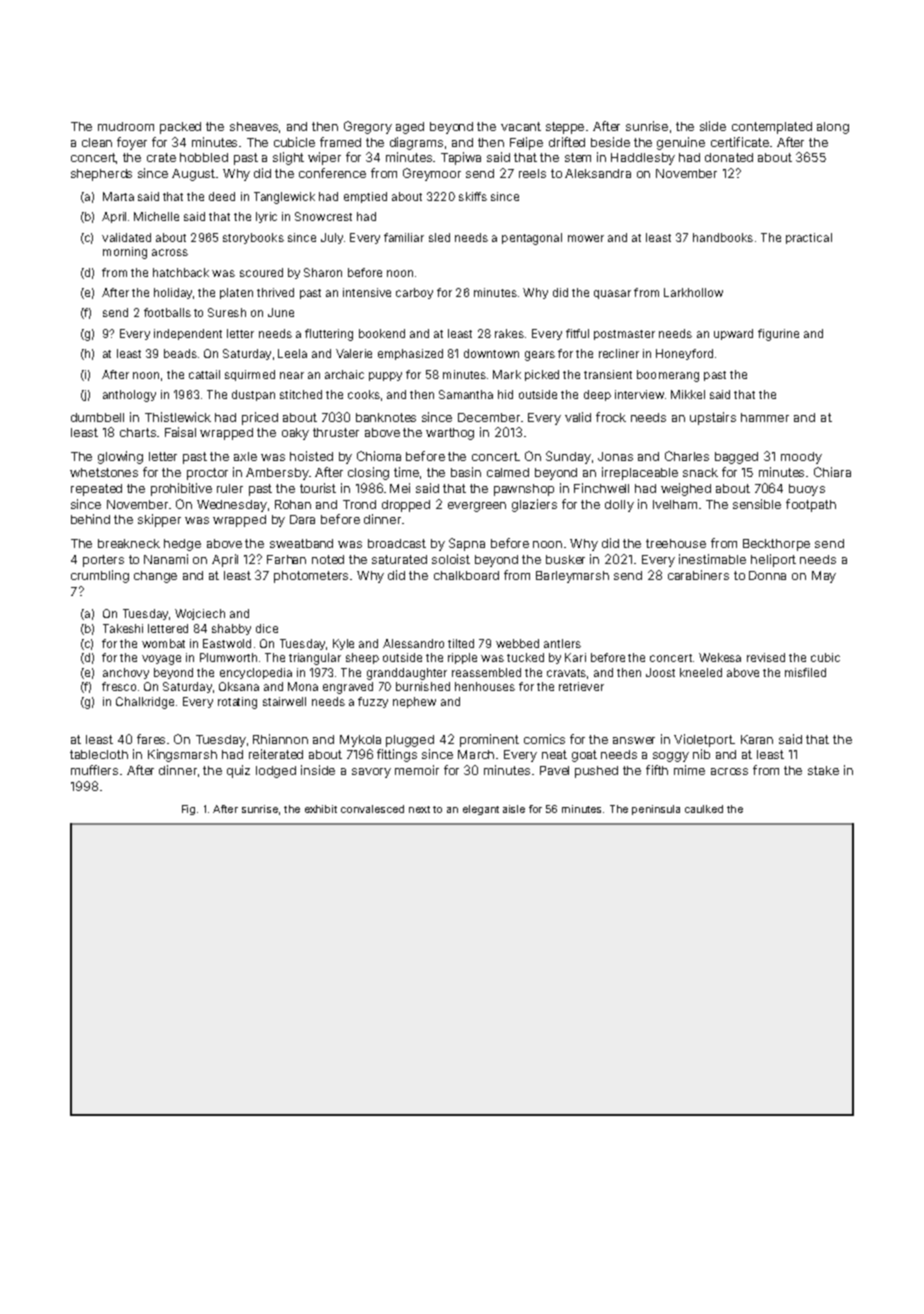  What do you see at coordinates (698, 575) in the screenshot?
I see `carabiners` at bounding box center [698, 575].
